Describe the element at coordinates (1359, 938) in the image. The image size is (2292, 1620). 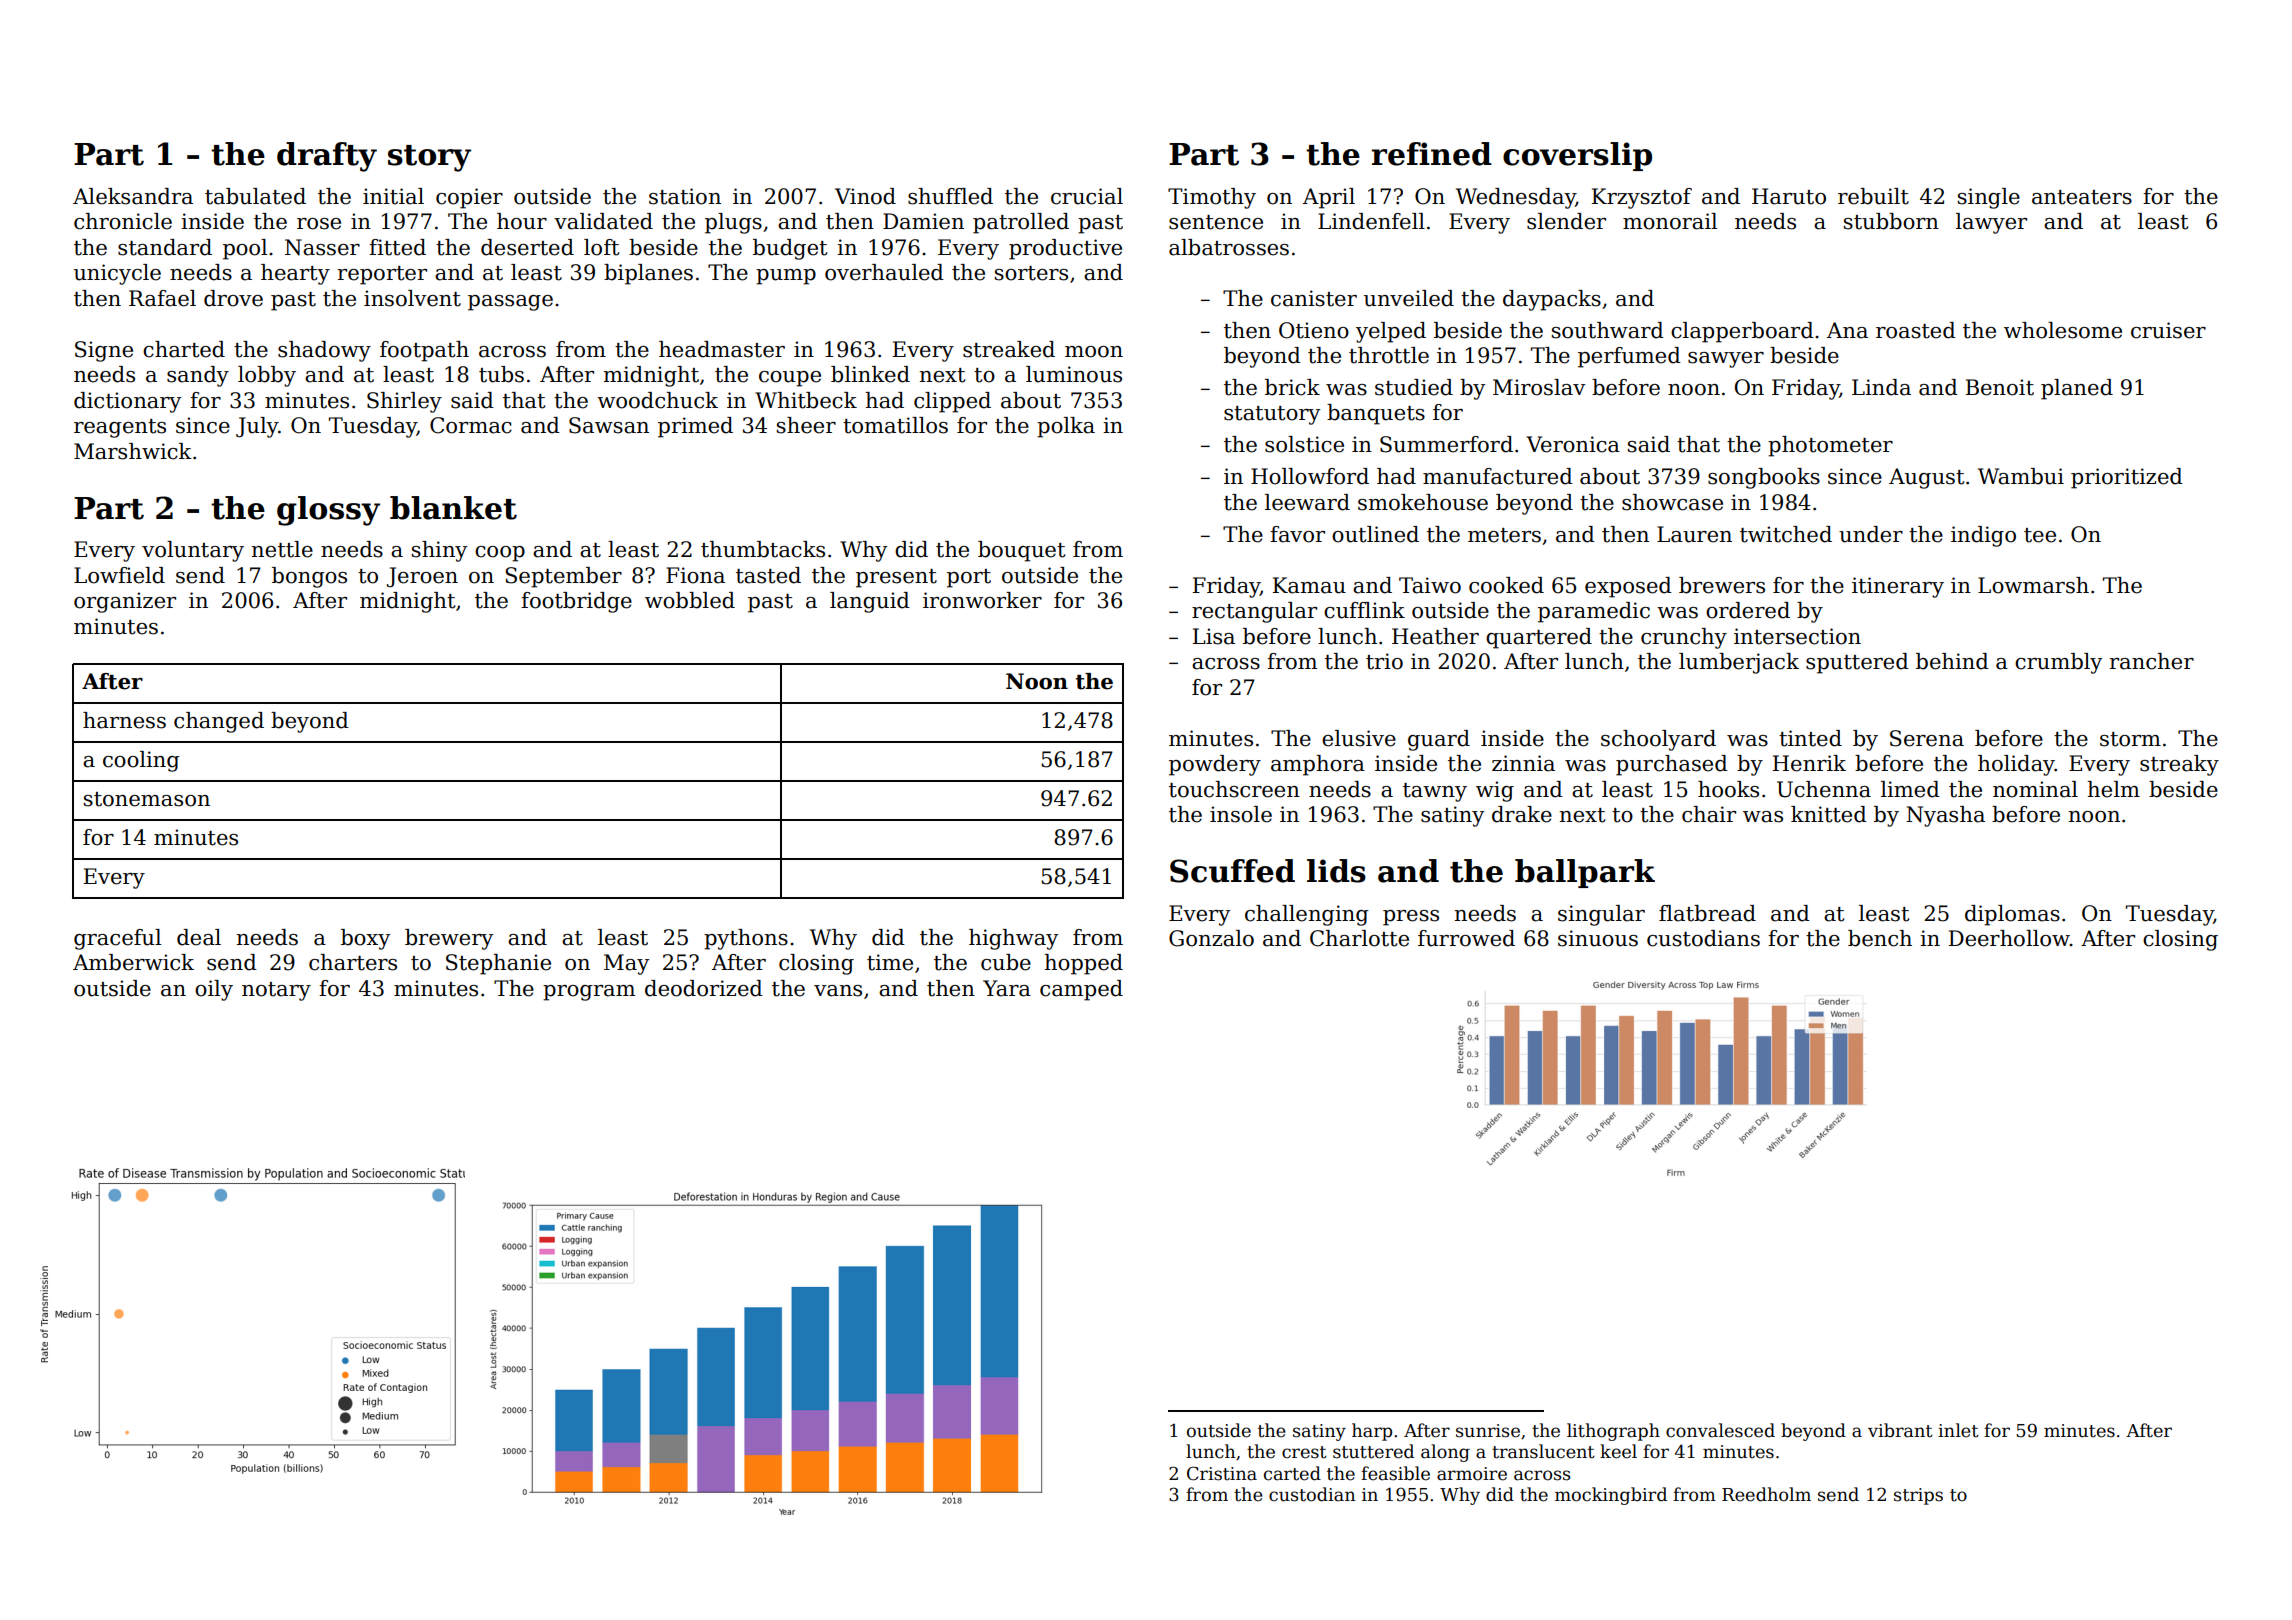
I see `Charlotte` at that location.
